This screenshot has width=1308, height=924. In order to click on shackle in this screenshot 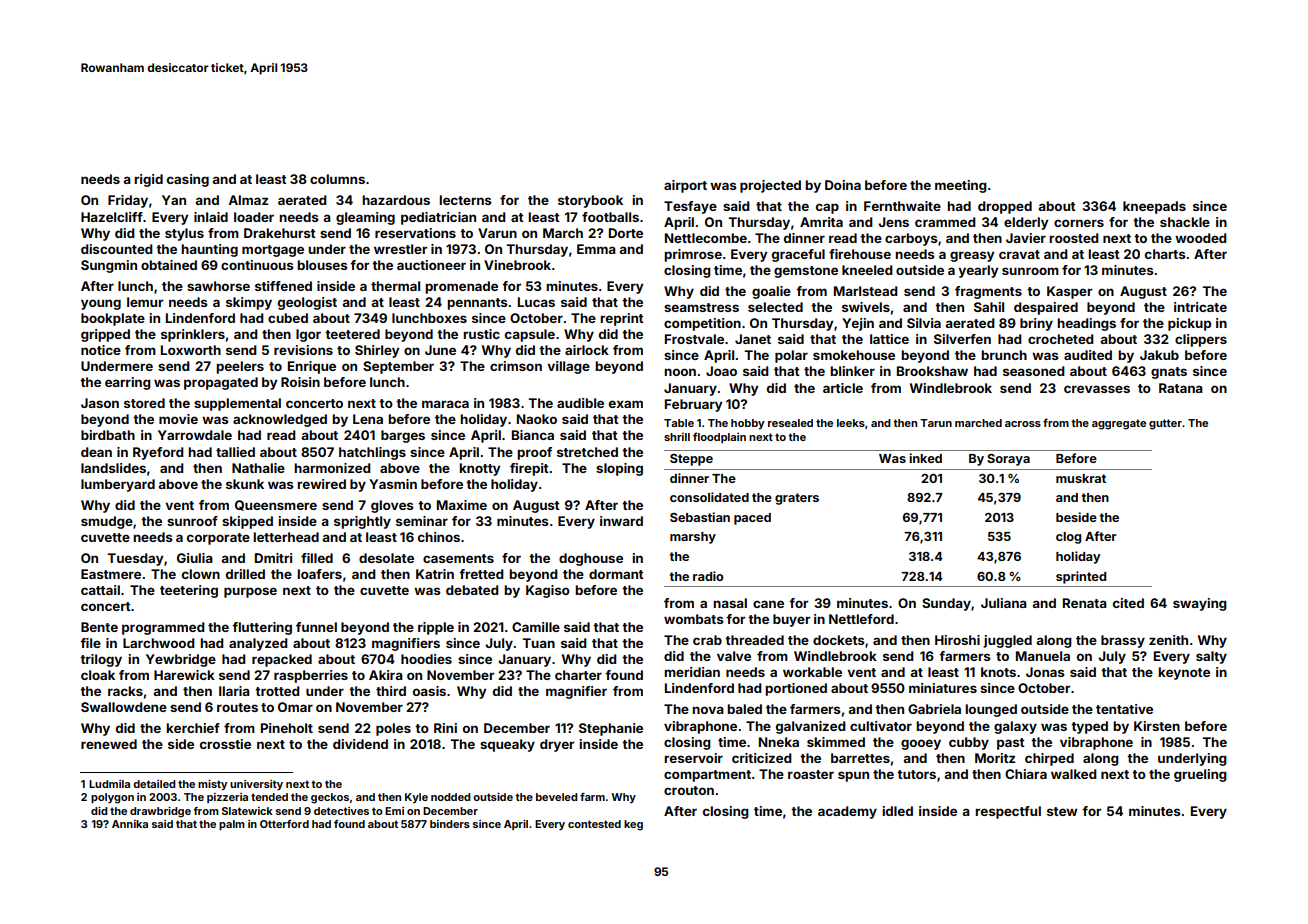, I will do `click(1185, 222)`.
